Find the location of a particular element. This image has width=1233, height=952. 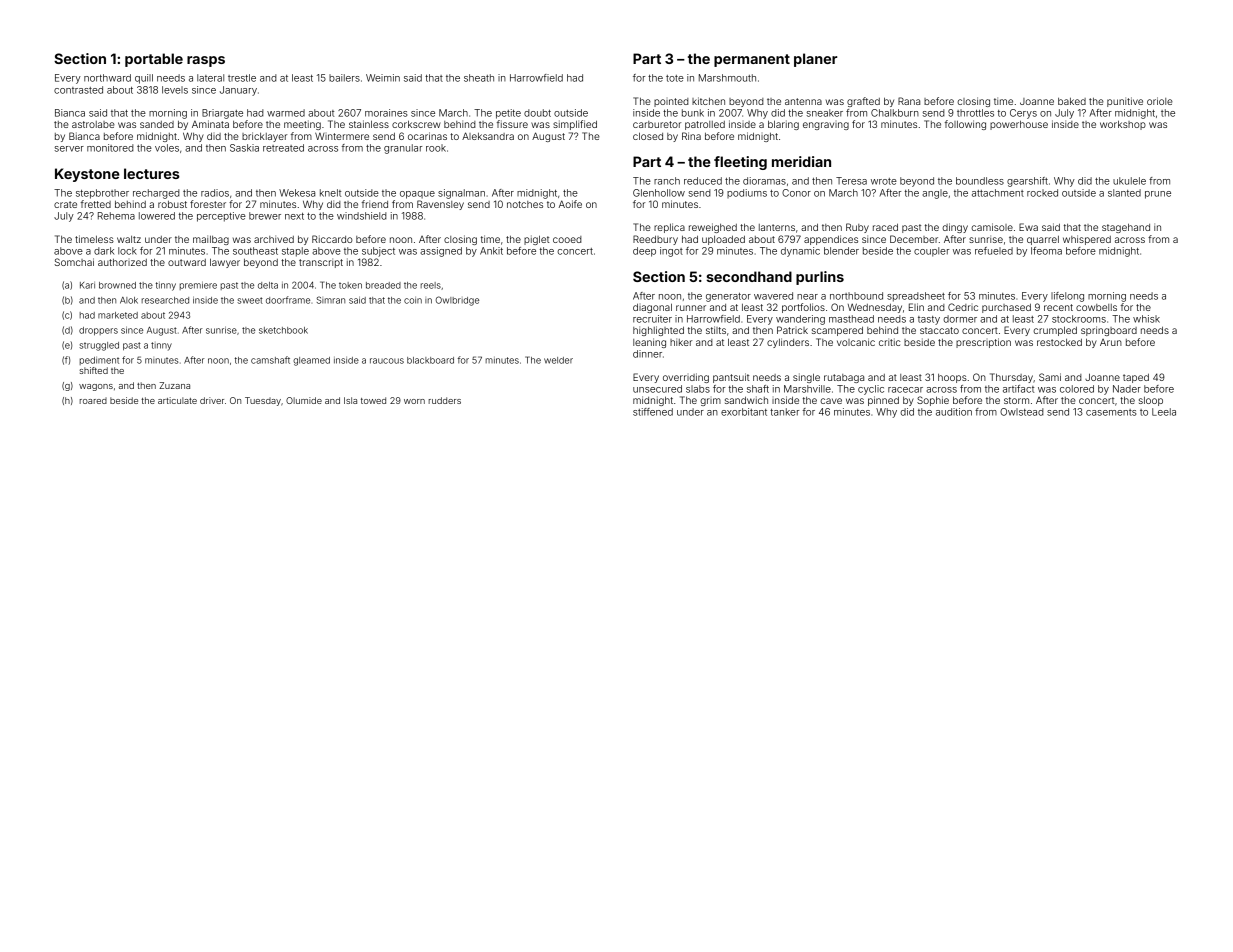

sheath is located at coordinates (479, 78).
